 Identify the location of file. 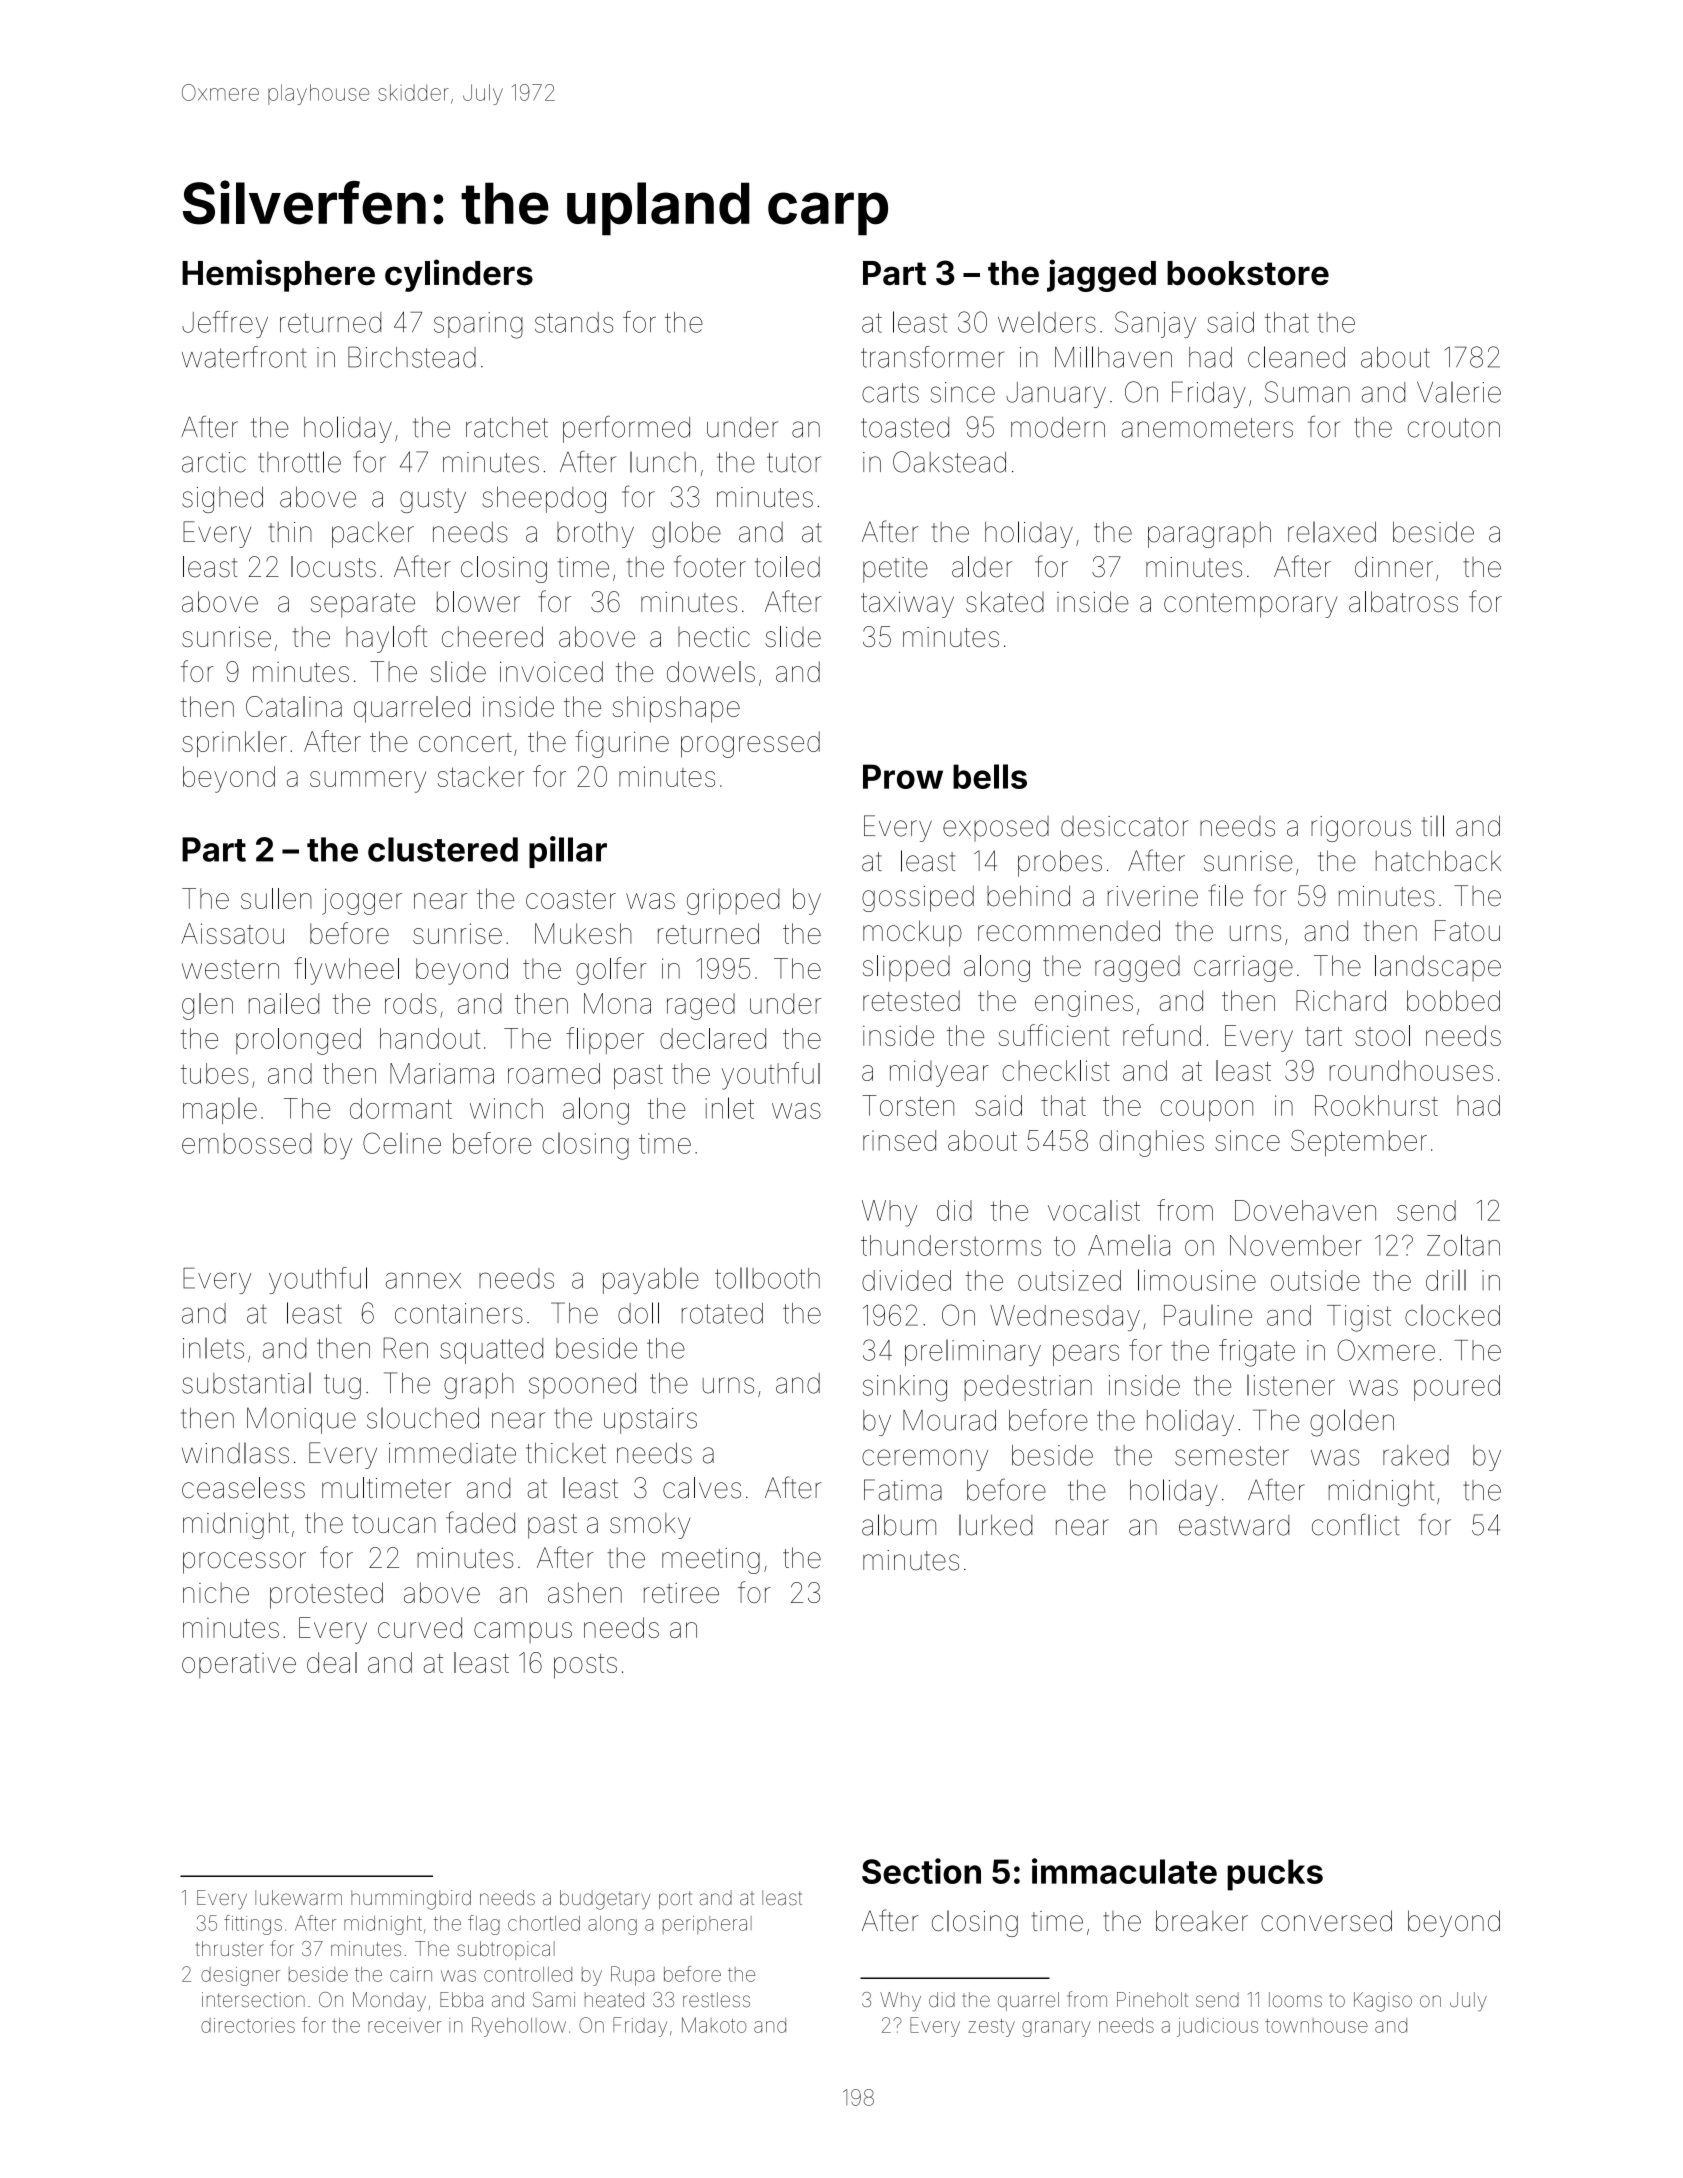
(1225, 895).
